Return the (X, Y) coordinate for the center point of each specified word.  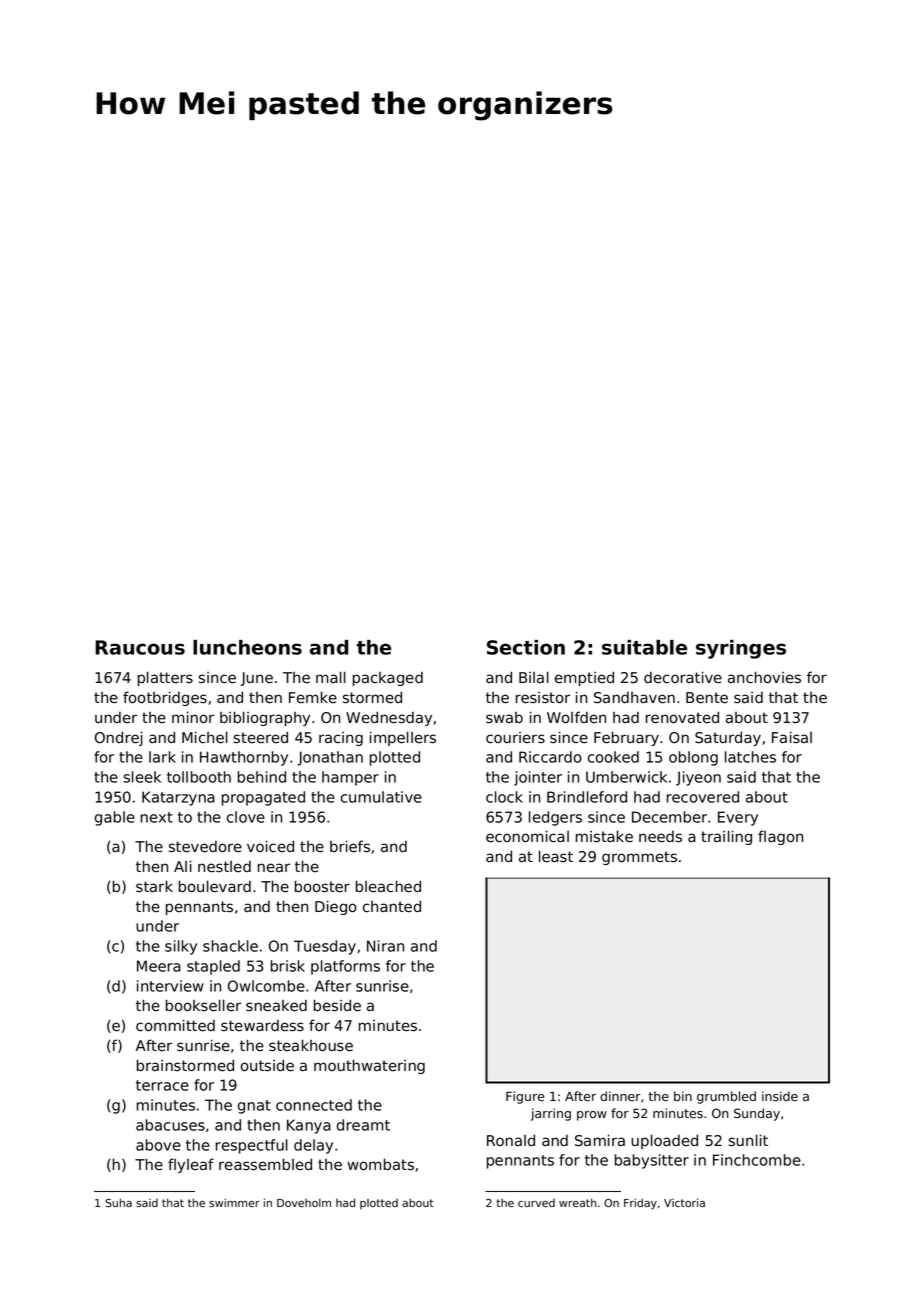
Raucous (140, 647)
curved (536, 1203)
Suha (118, 1202)
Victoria (684, 1202)
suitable (644, 647)
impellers (403, 738)
